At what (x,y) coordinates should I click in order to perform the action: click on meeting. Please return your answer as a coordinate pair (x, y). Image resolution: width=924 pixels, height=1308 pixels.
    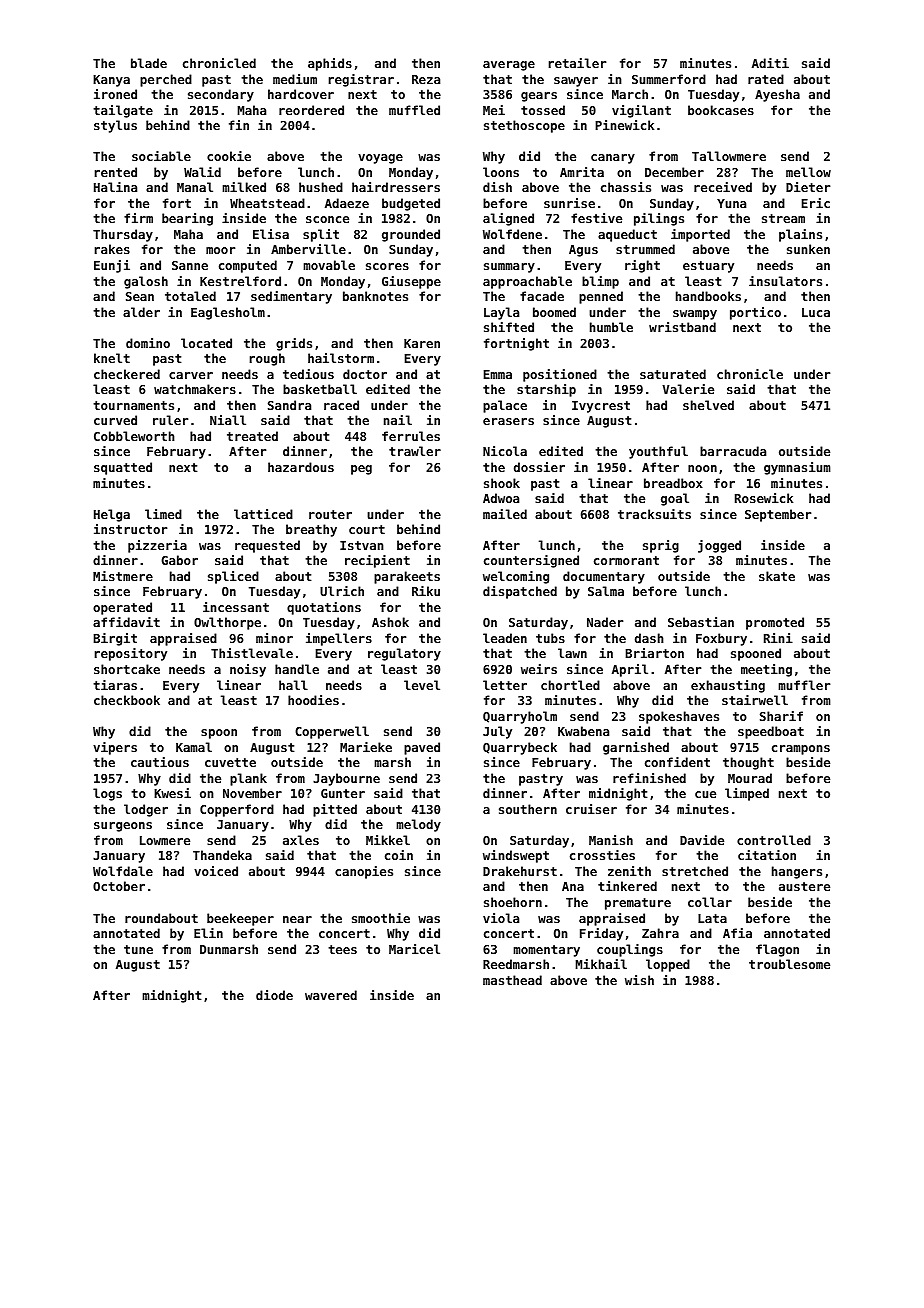
    Looking at the image, I should click on (766, 670).
